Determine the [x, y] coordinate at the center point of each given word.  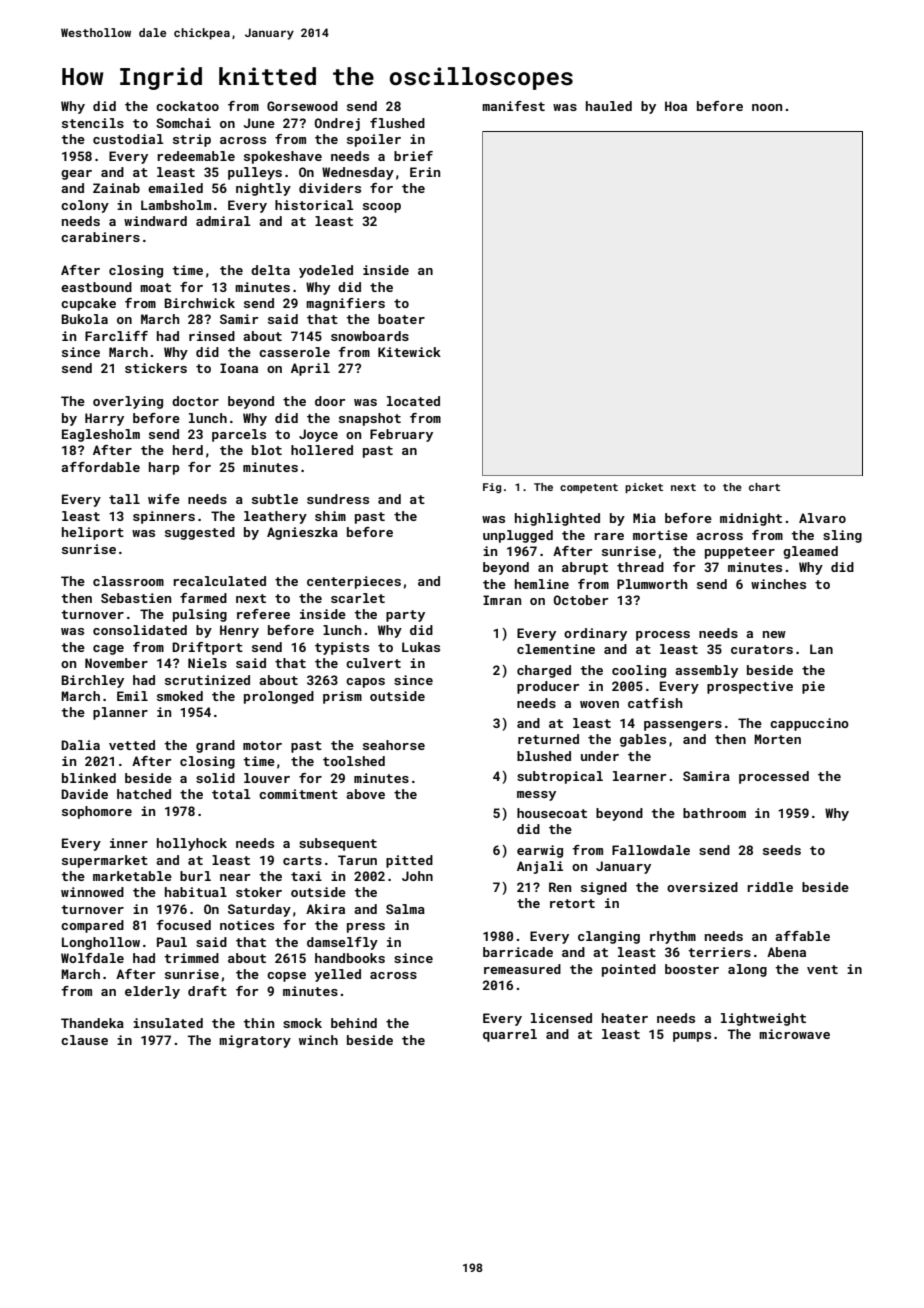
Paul [172, 942]
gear [76, 175]
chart [764, 487]
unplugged [518, 536]
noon [767, 107]
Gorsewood [302, 106]
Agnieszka [302, 533]
